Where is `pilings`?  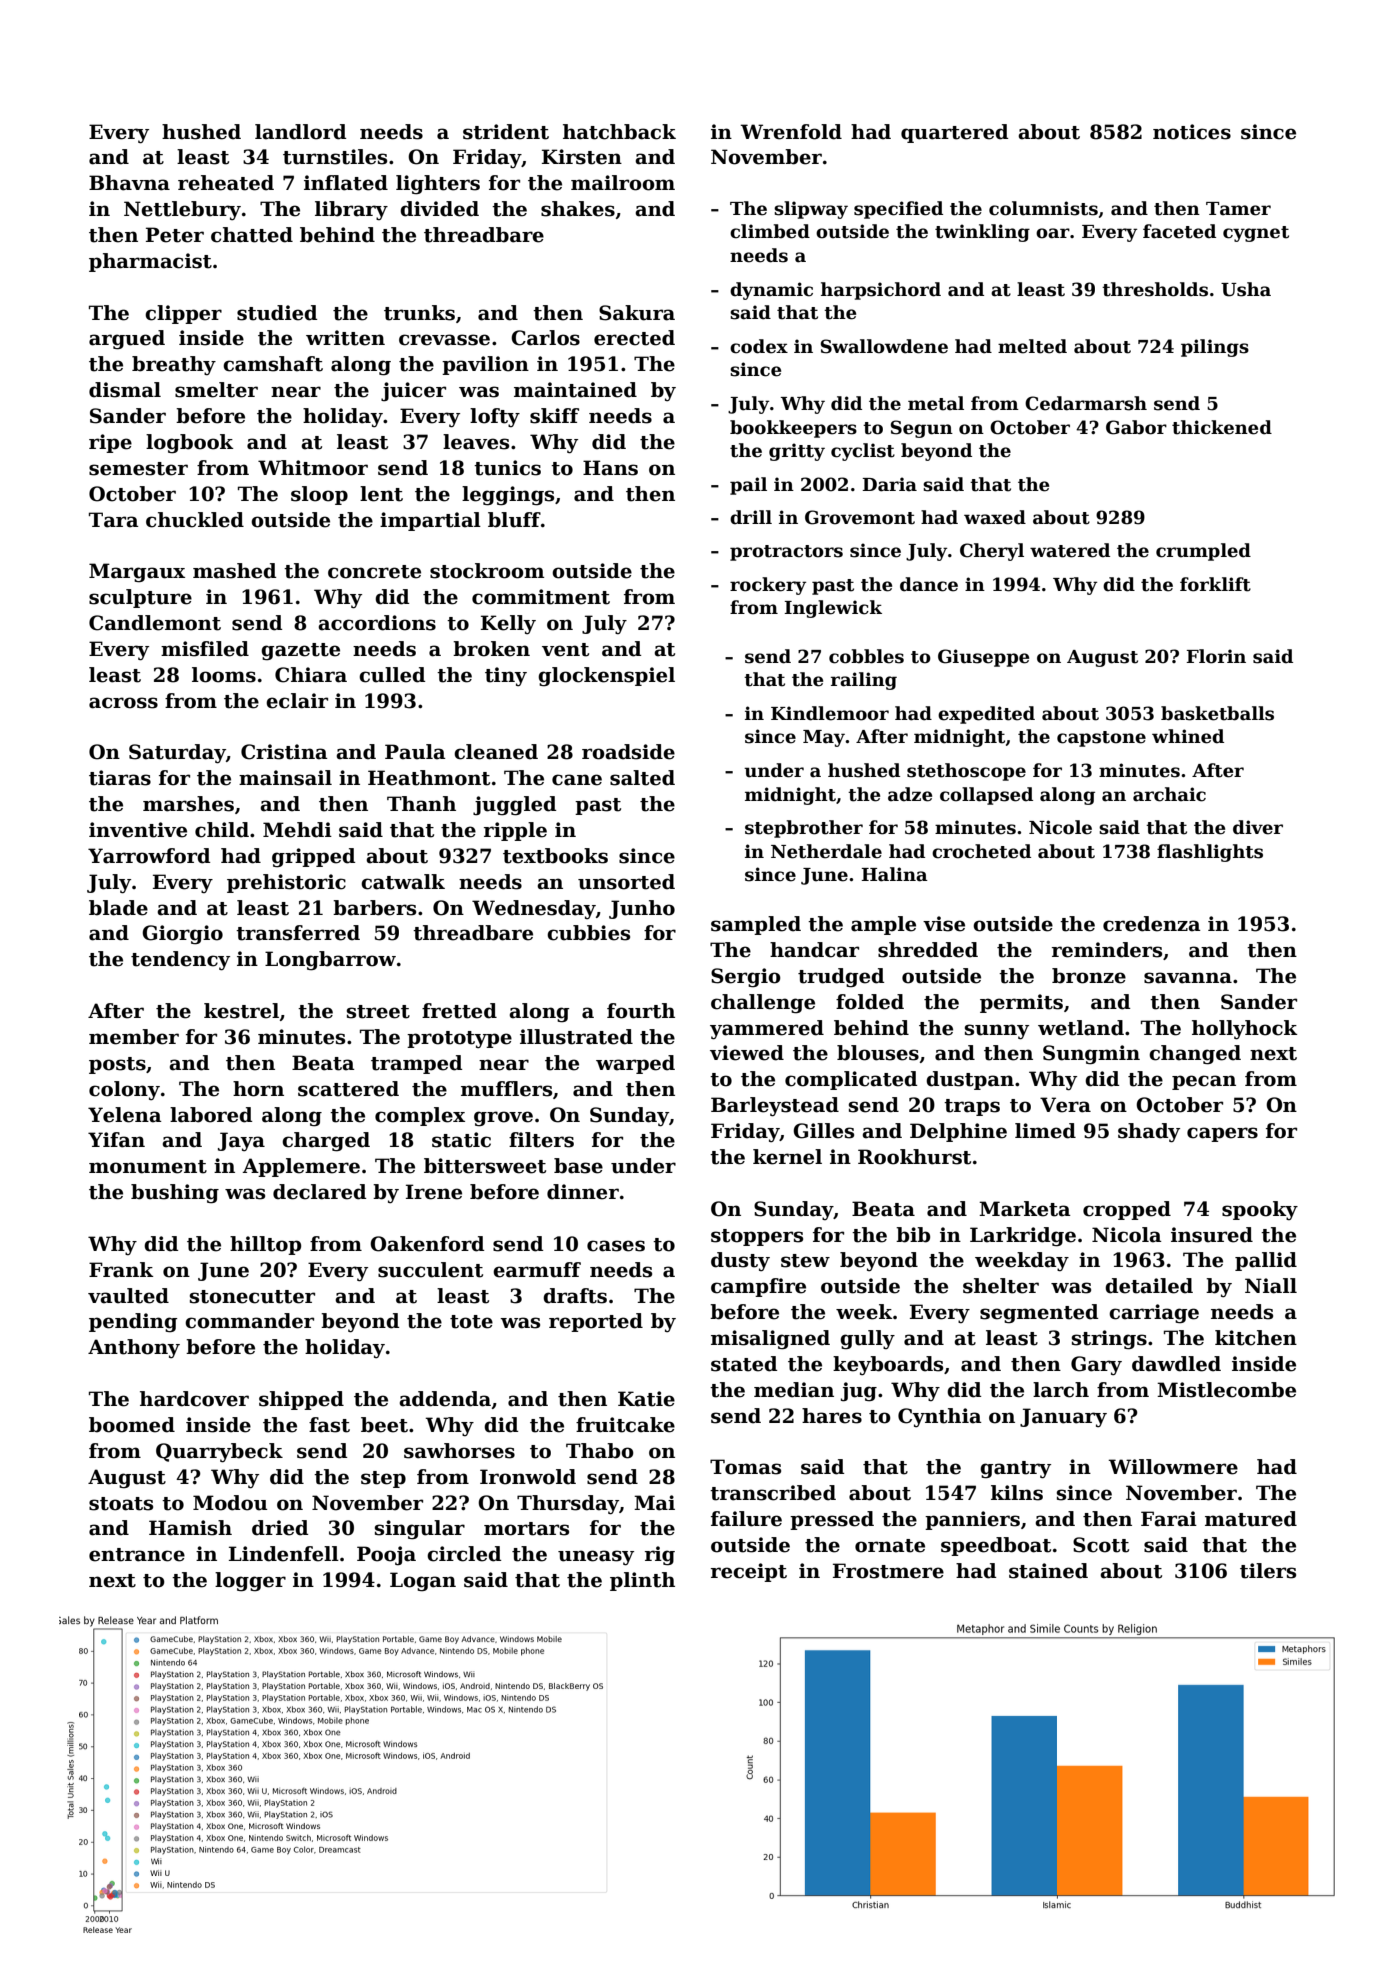 pilings is located at coordinates (1215, 348).
